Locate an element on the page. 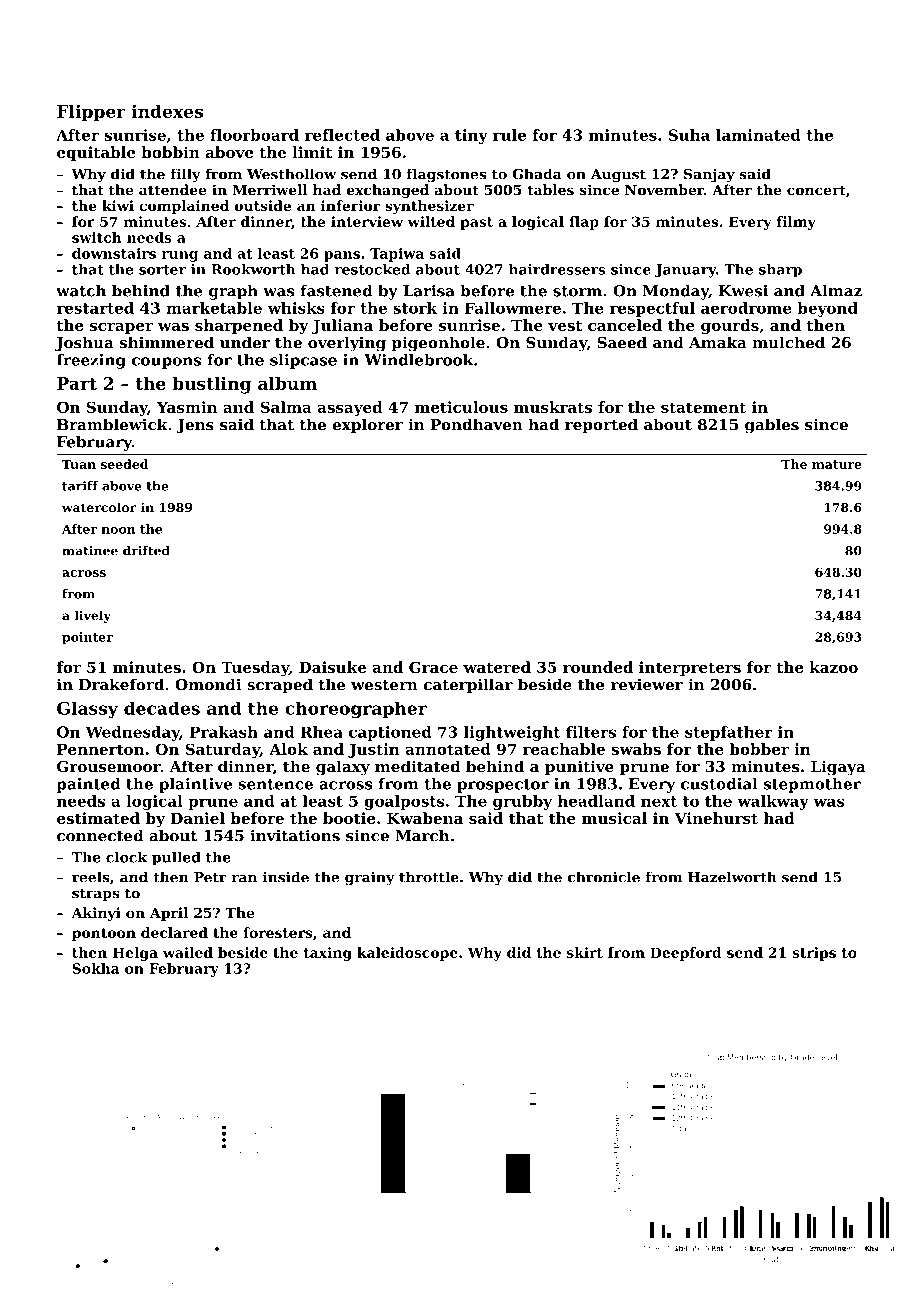 The height and width of the image is (1308, 924). laminated is located at coordinates (758, 135).
